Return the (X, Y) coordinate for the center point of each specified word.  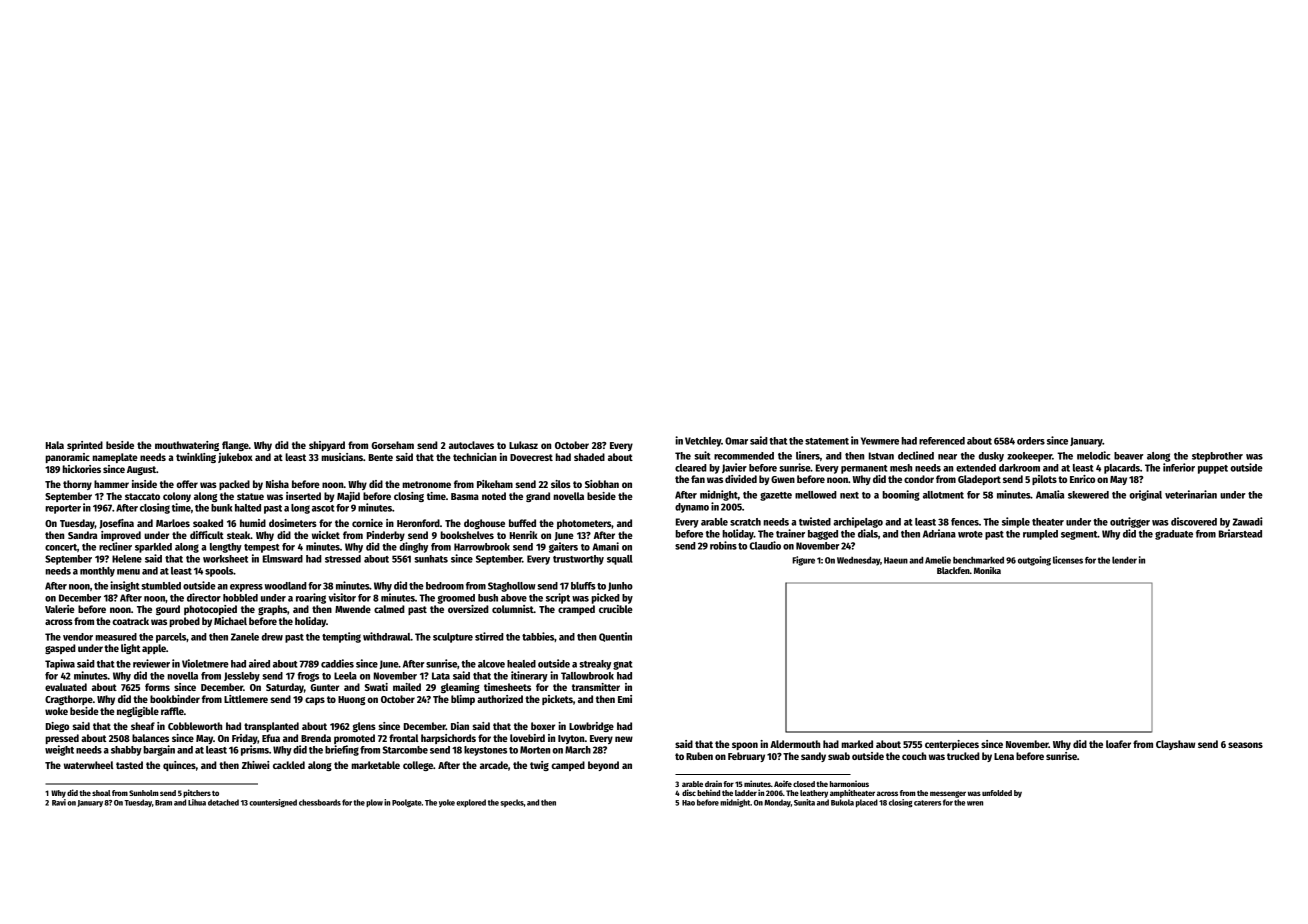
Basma (465, 496)
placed (867, 803)
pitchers (197, 793)
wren (975, 803)
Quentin (615, 637)
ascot (323, 508)
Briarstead (1240, 533)
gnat (622, 665)
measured (116, 637)
